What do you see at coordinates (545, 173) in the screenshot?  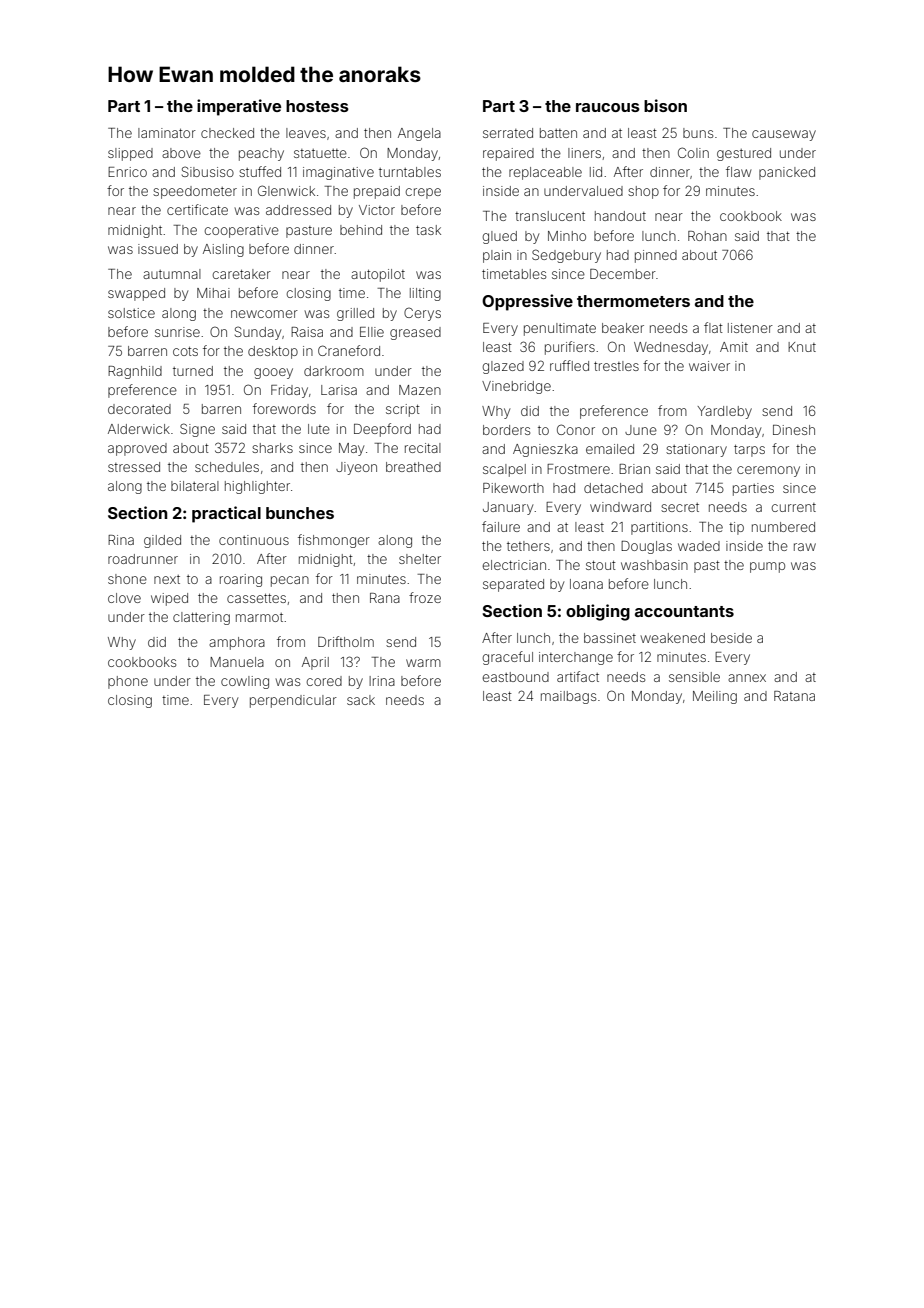 I see `replaceable` at bounding box center [545, 173].
